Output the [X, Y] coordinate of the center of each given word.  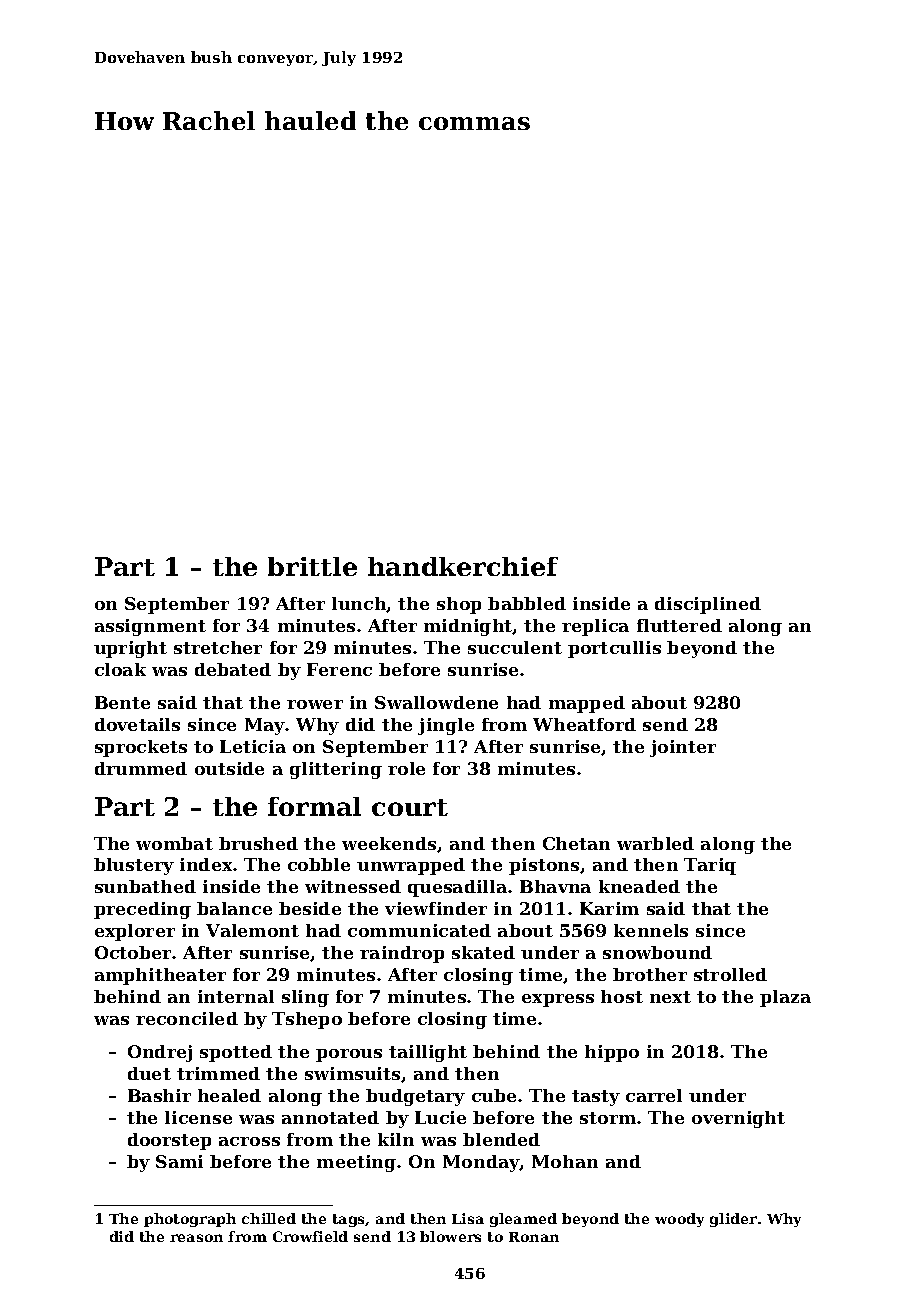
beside [310, 908]
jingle [446, 726]
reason [196, 1238]
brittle [312, 566]
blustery [134, 866]
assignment [150, 627]
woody [679, 1220]
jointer [683, 748]
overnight [738, 1119]
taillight [428, 1053]
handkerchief [463, 566]
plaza [785, 998]
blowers [450, 1236]
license [198, 1117]
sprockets [141, 748]
